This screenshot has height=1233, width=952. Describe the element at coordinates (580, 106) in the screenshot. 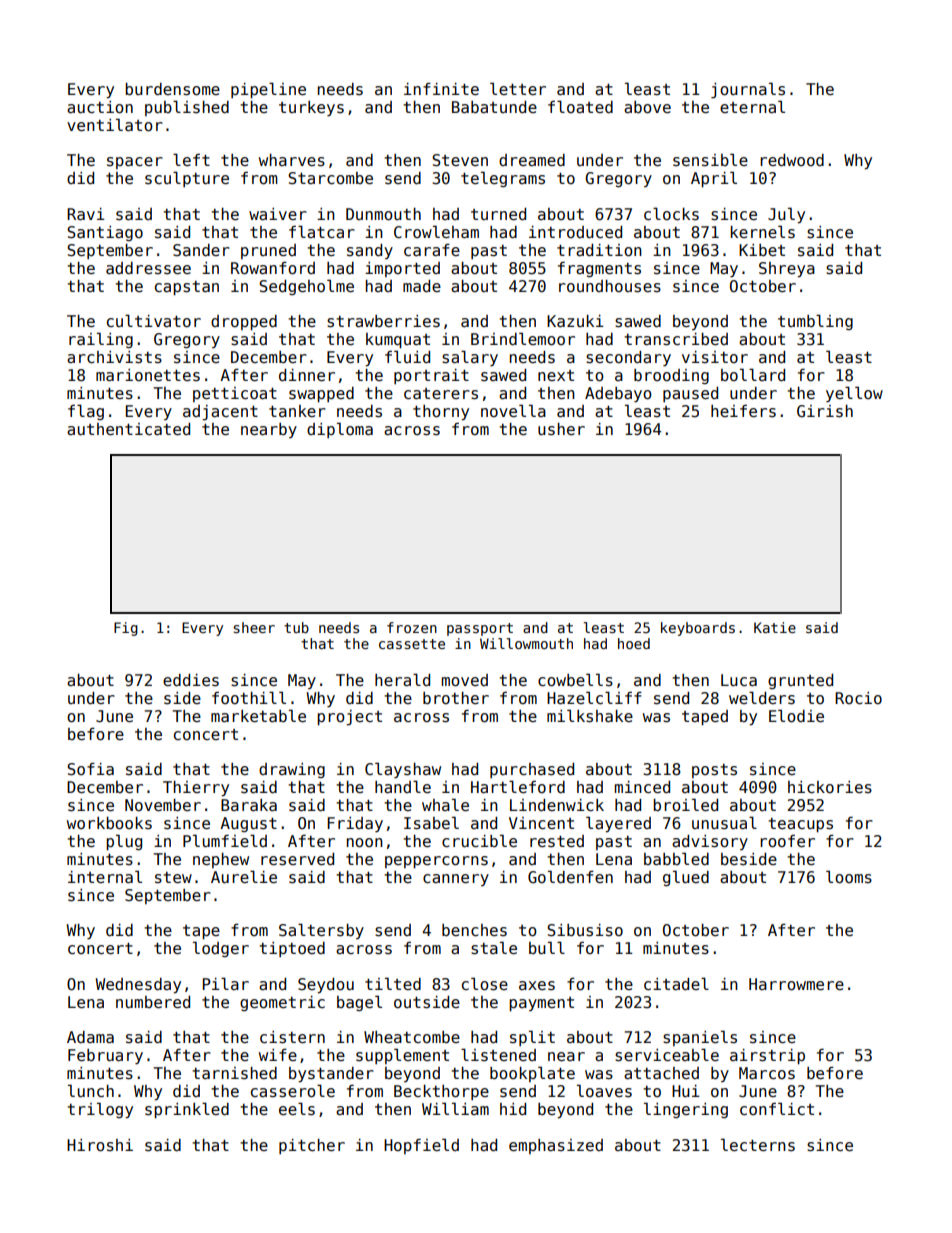

I see `floated` at that location.
